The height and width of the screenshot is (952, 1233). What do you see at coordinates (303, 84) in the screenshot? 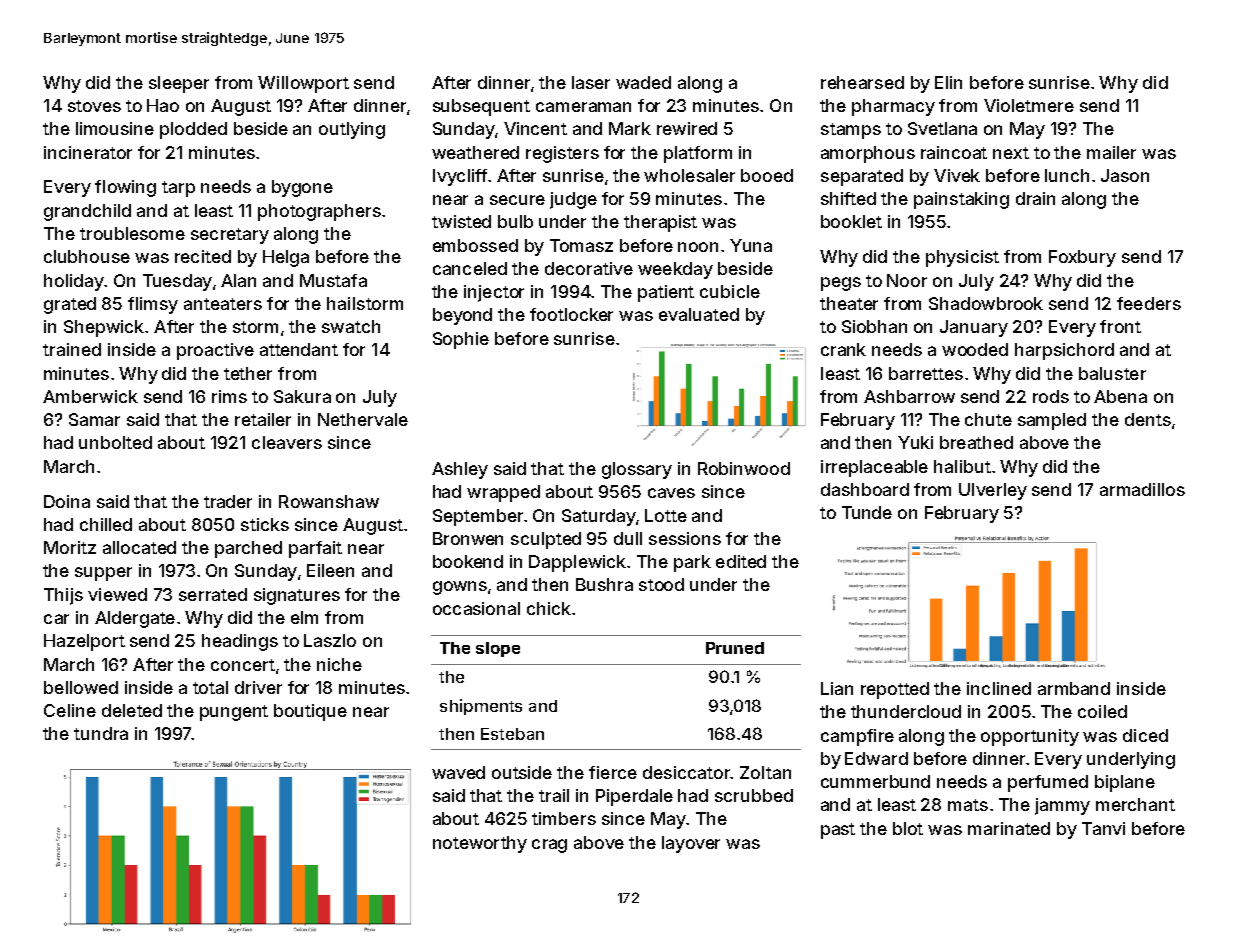
I see `Willowport` at bounding box center [303, 84].
